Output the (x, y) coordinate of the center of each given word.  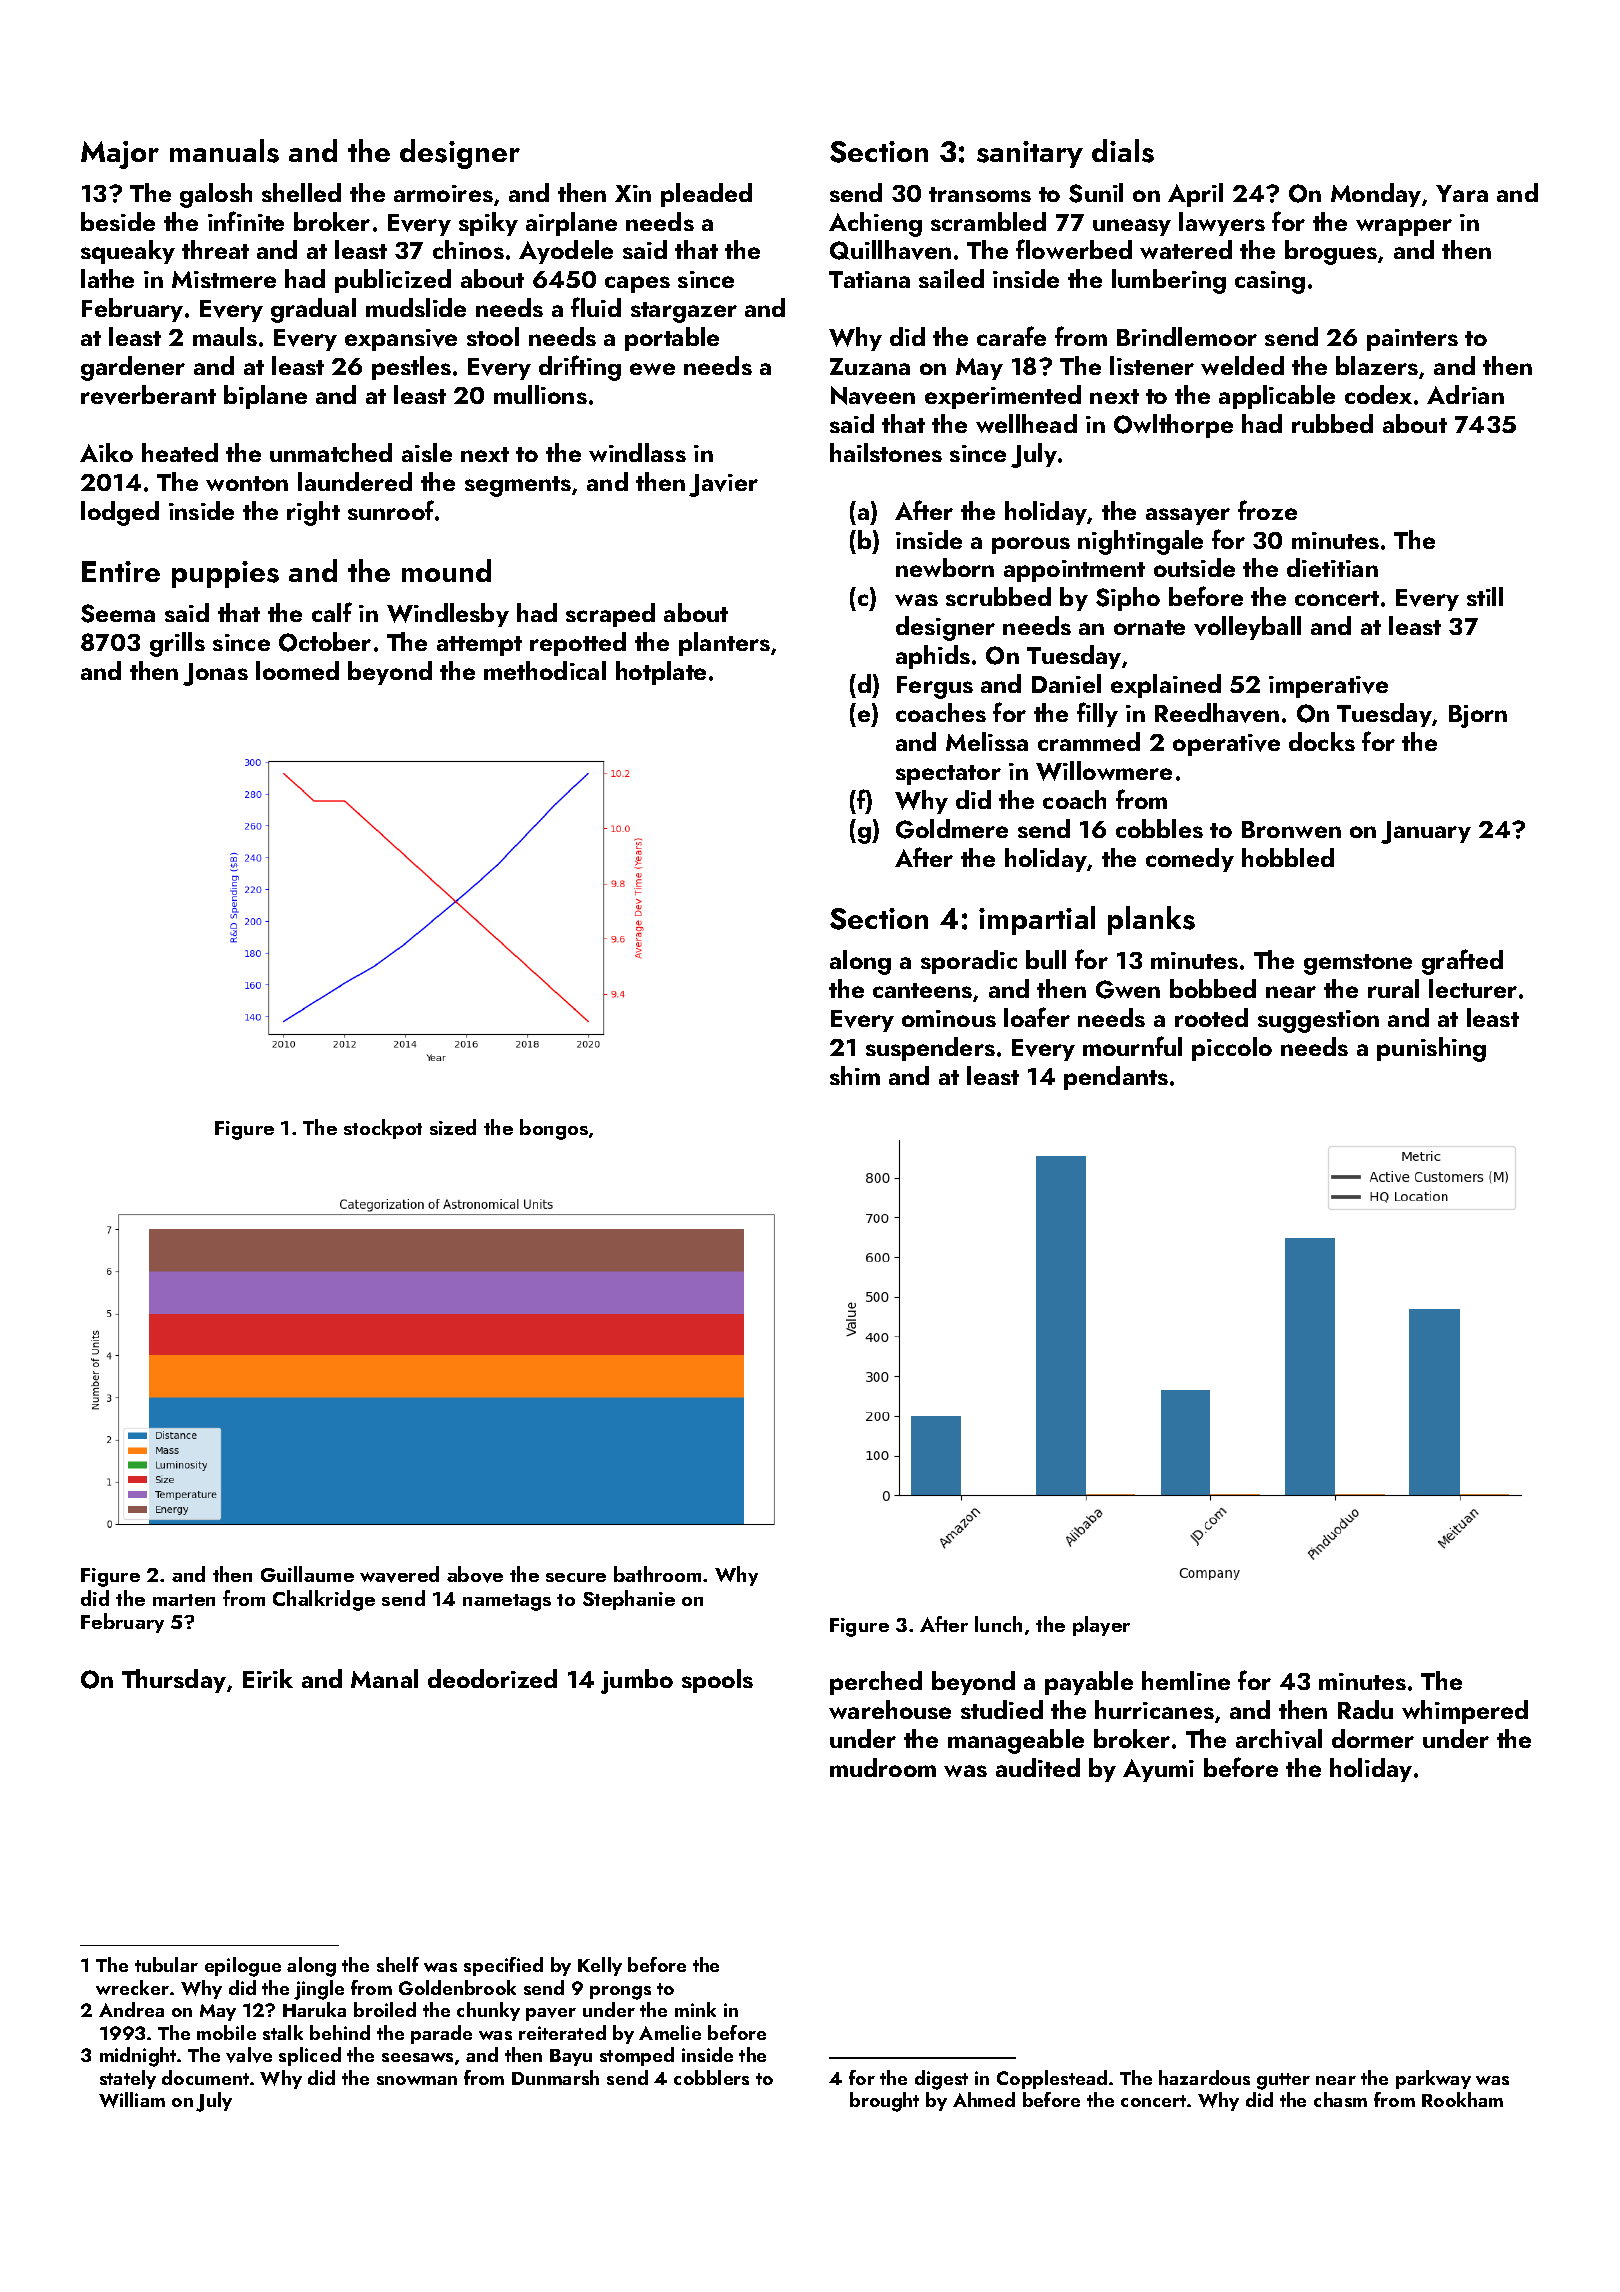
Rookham (1462, 2099)
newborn (945, 567)
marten (184, 1600)
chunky (488, 2011)
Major (120, 155)
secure (576, 1577)
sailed (951, 278)
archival (1279, 1739)
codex (1378, 394)
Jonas (215, 674)
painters (1412, 340)
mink (695, 2009)
